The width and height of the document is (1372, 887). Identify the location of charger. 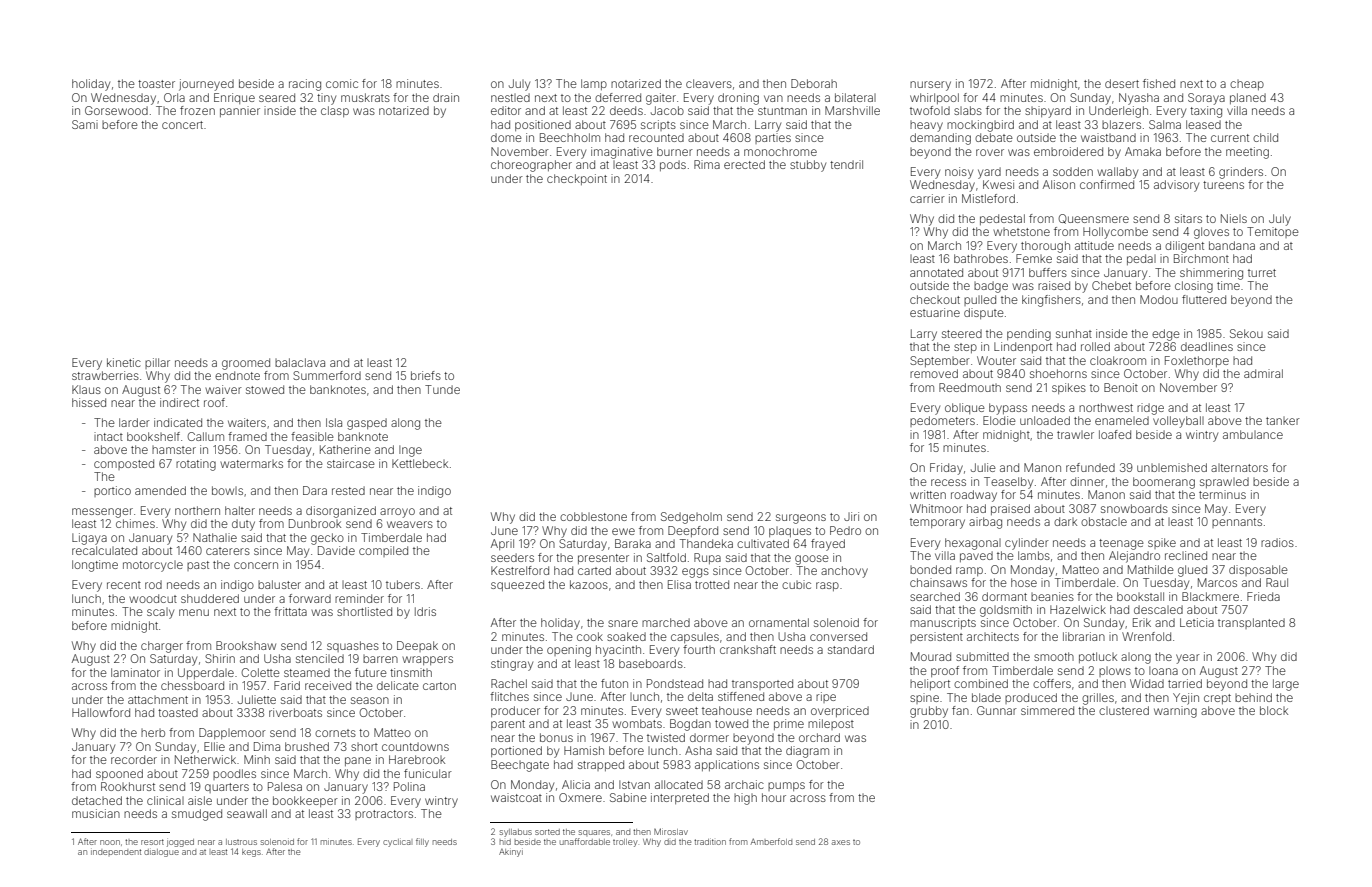
(162, 647).
